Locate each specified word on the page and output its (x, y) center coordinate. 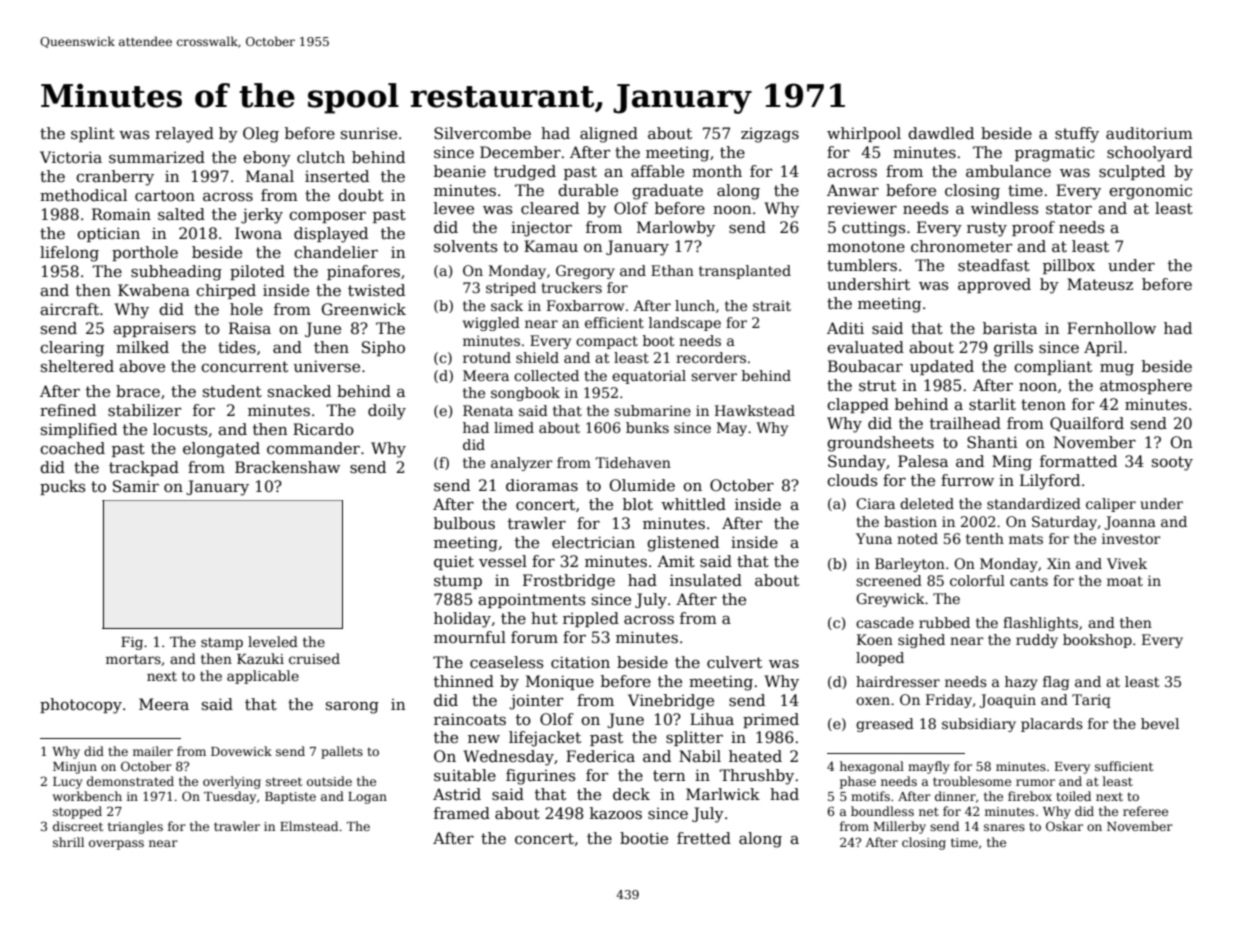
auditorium (1149, 133)
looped (880, 659)
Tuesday (230, 797)
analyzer (522, 464)
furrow (967, 480)
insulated (706, 580)
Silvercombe (482, 133)
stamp (222, 643)
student (232, 391)
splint (93, 134)
